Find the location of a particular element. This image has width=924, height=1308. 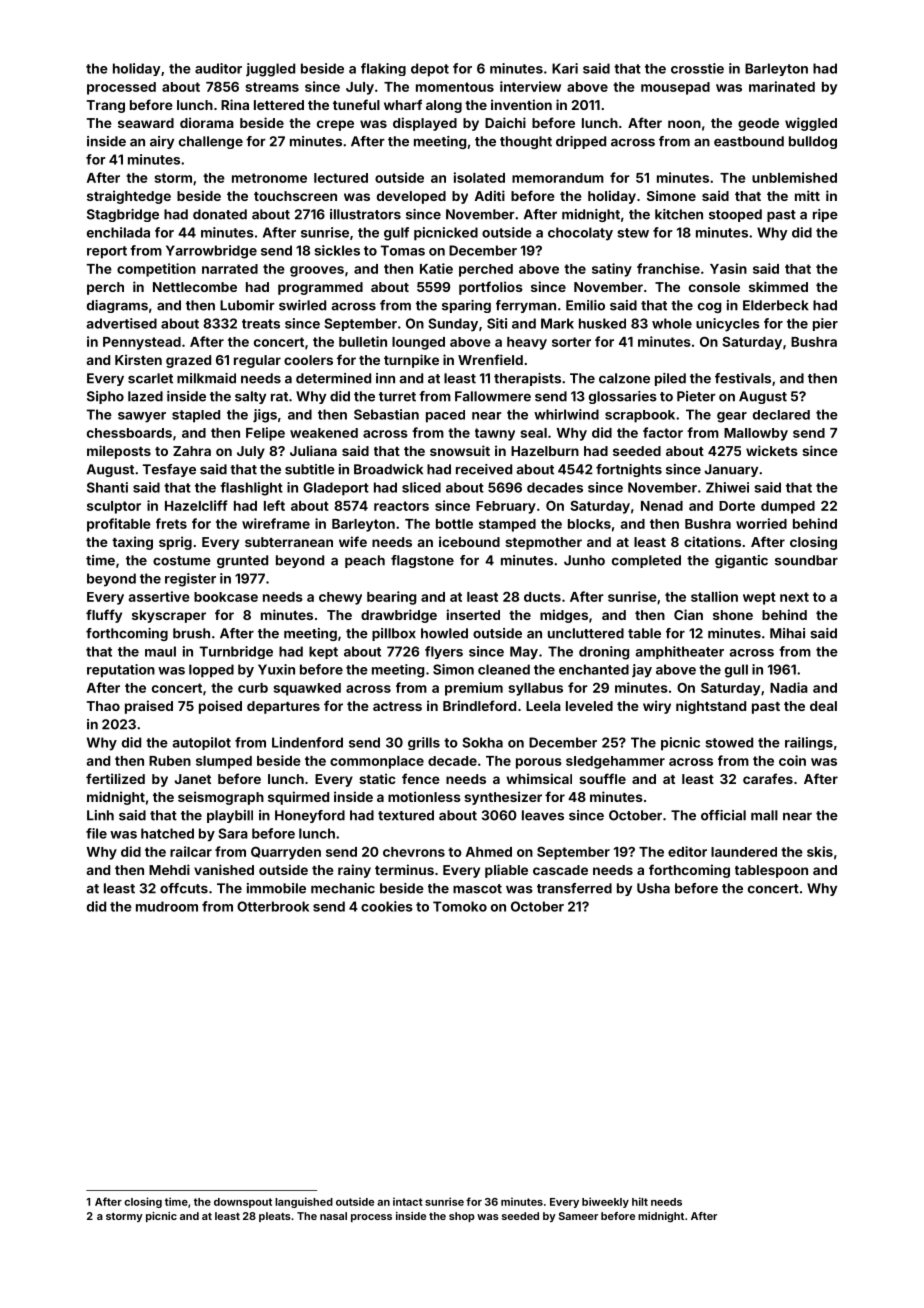

Thao is located at coordinates (103, 706).
